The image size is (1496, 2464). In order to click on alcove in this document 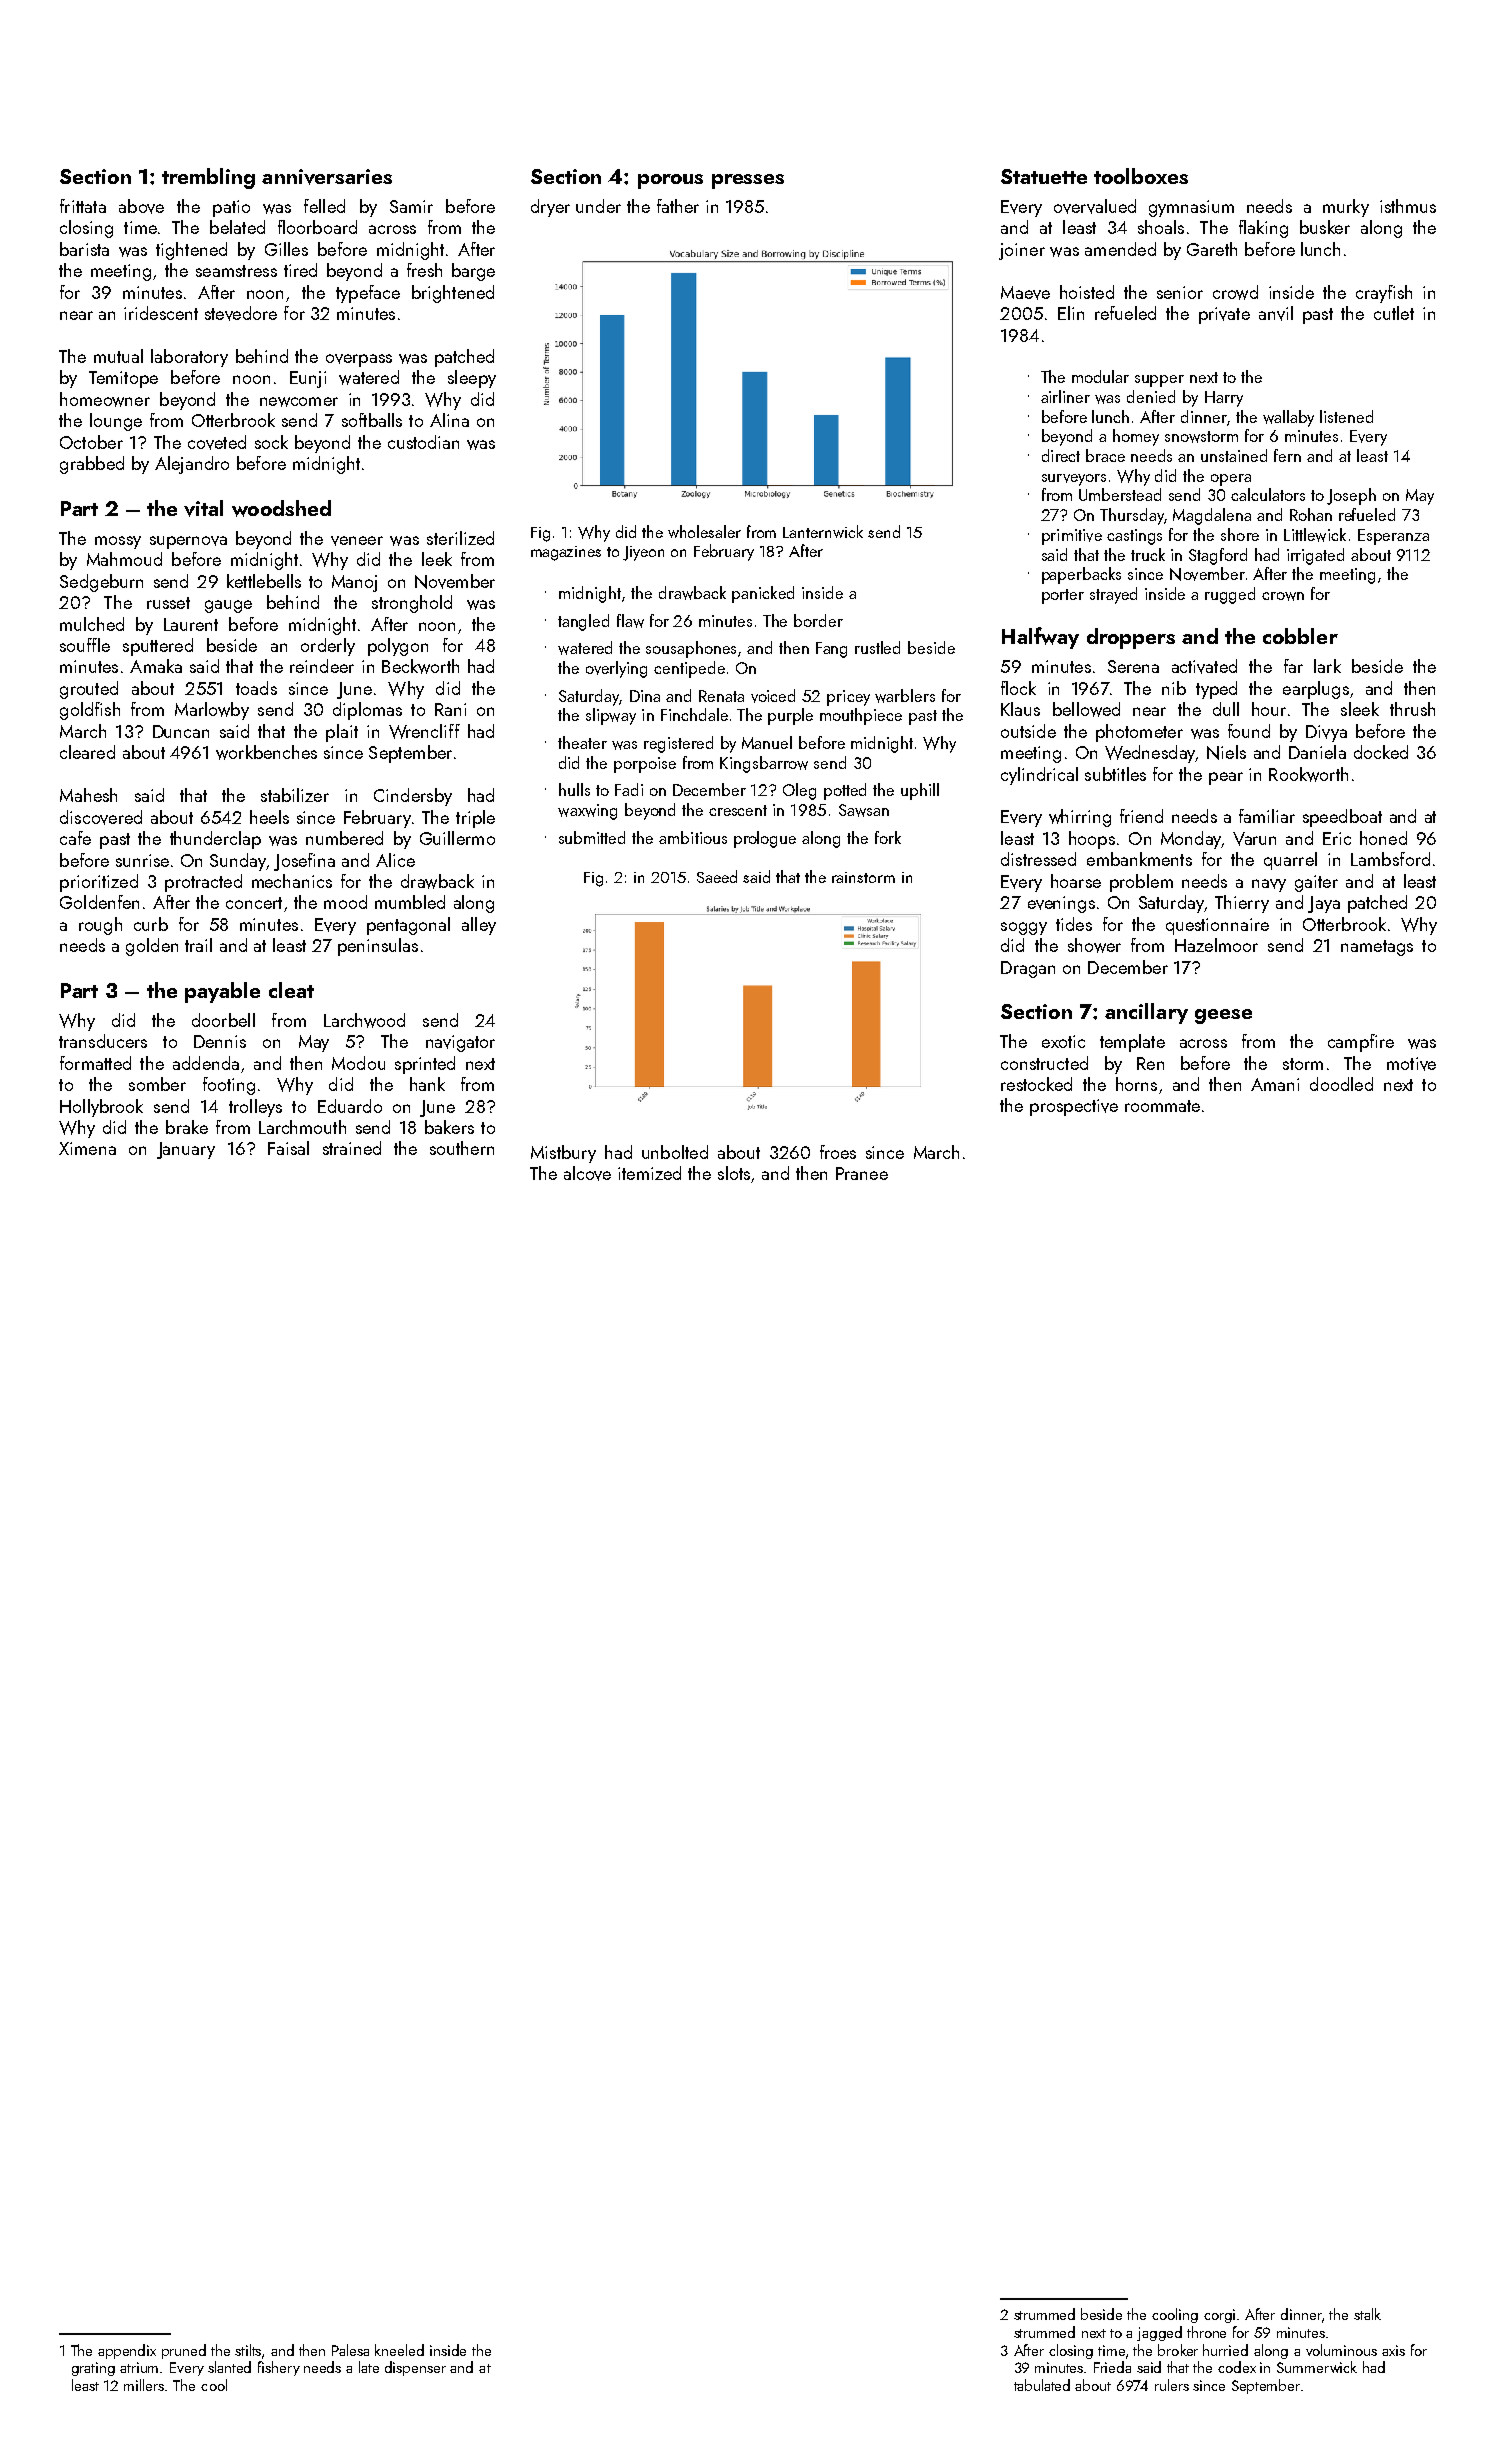, I will do `click(587, 1173)`.
